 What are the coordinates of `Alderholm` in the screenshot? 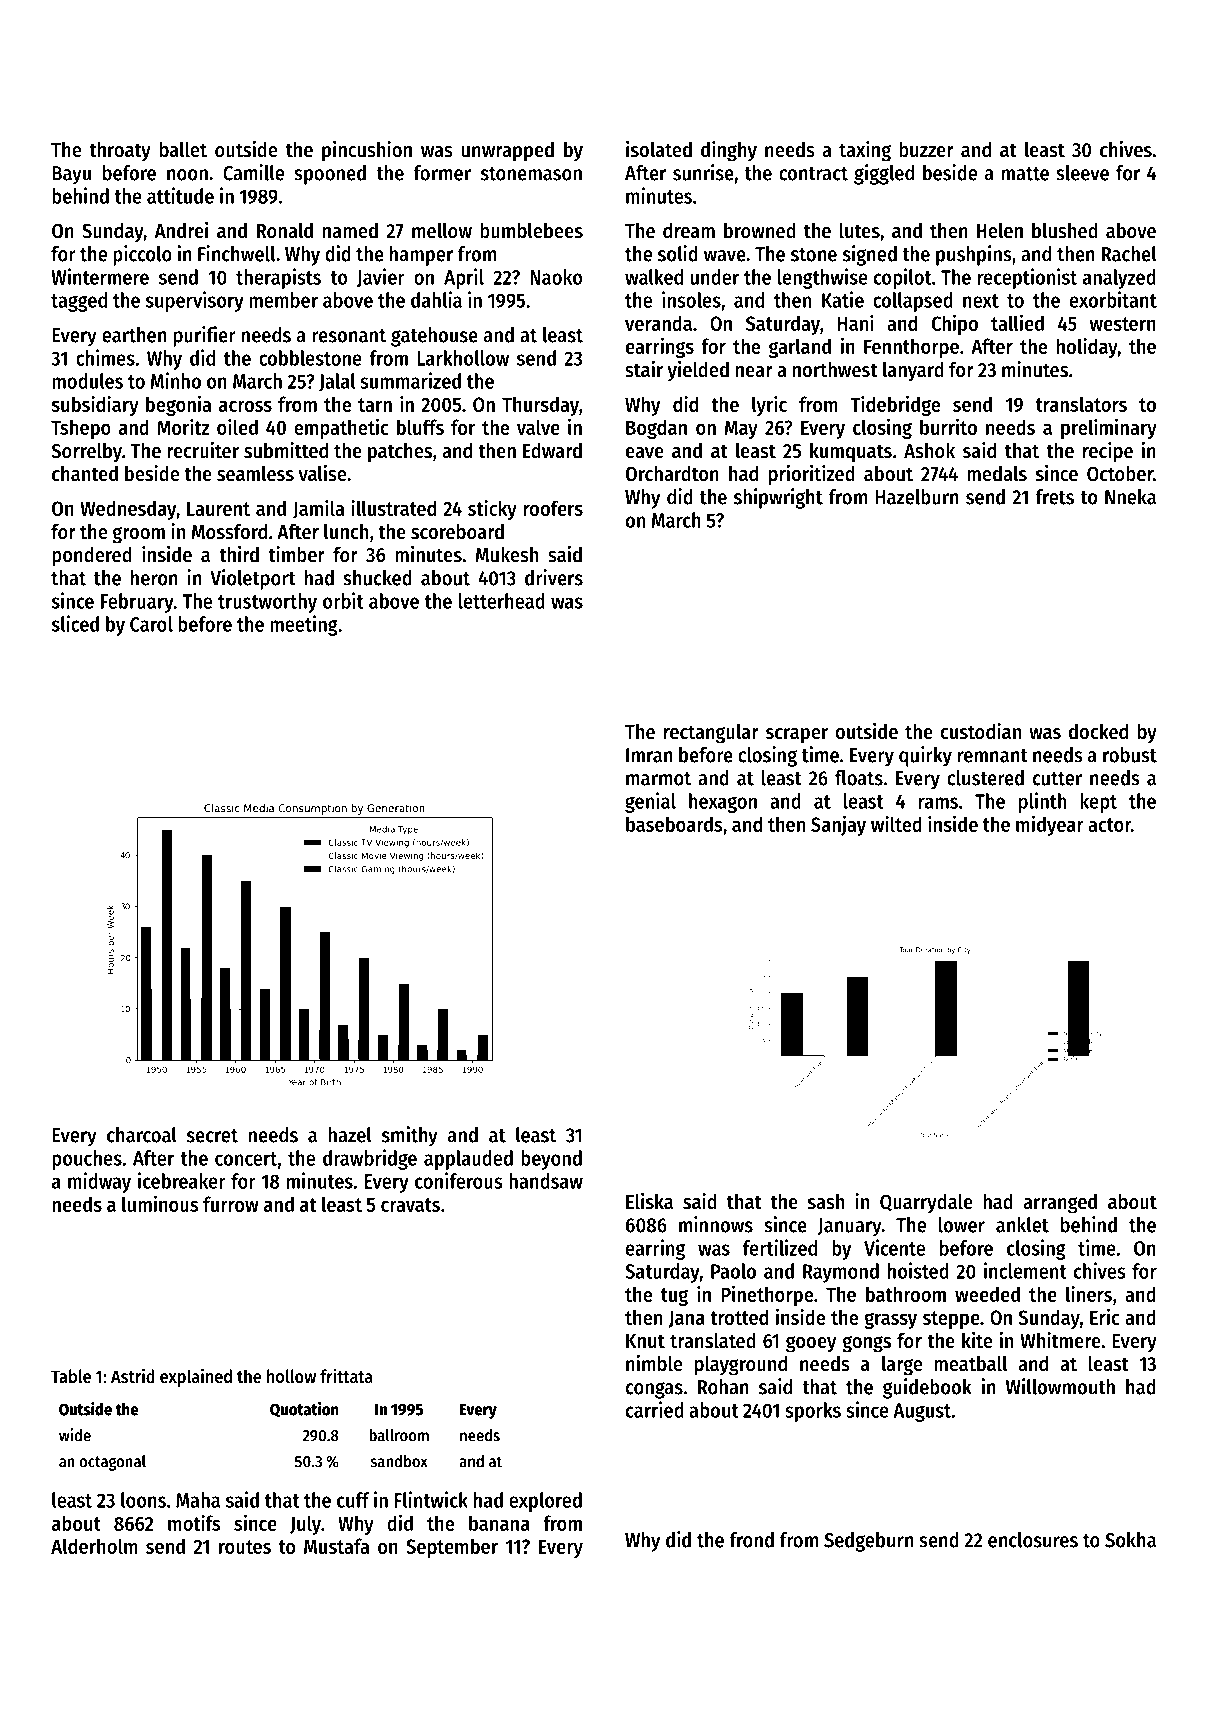 It's located at (94, 1546).
